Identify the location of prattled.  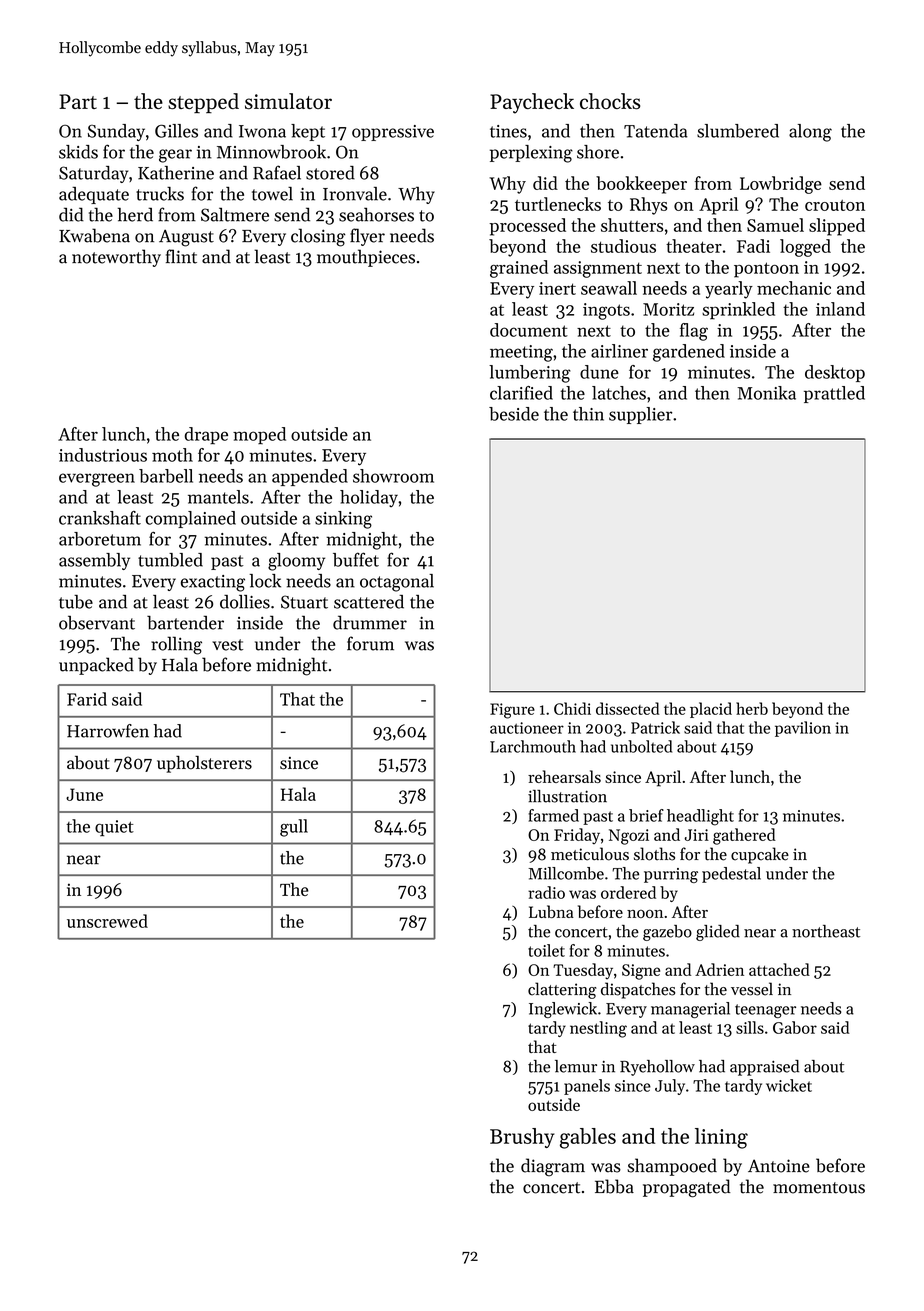
(834, 394).
